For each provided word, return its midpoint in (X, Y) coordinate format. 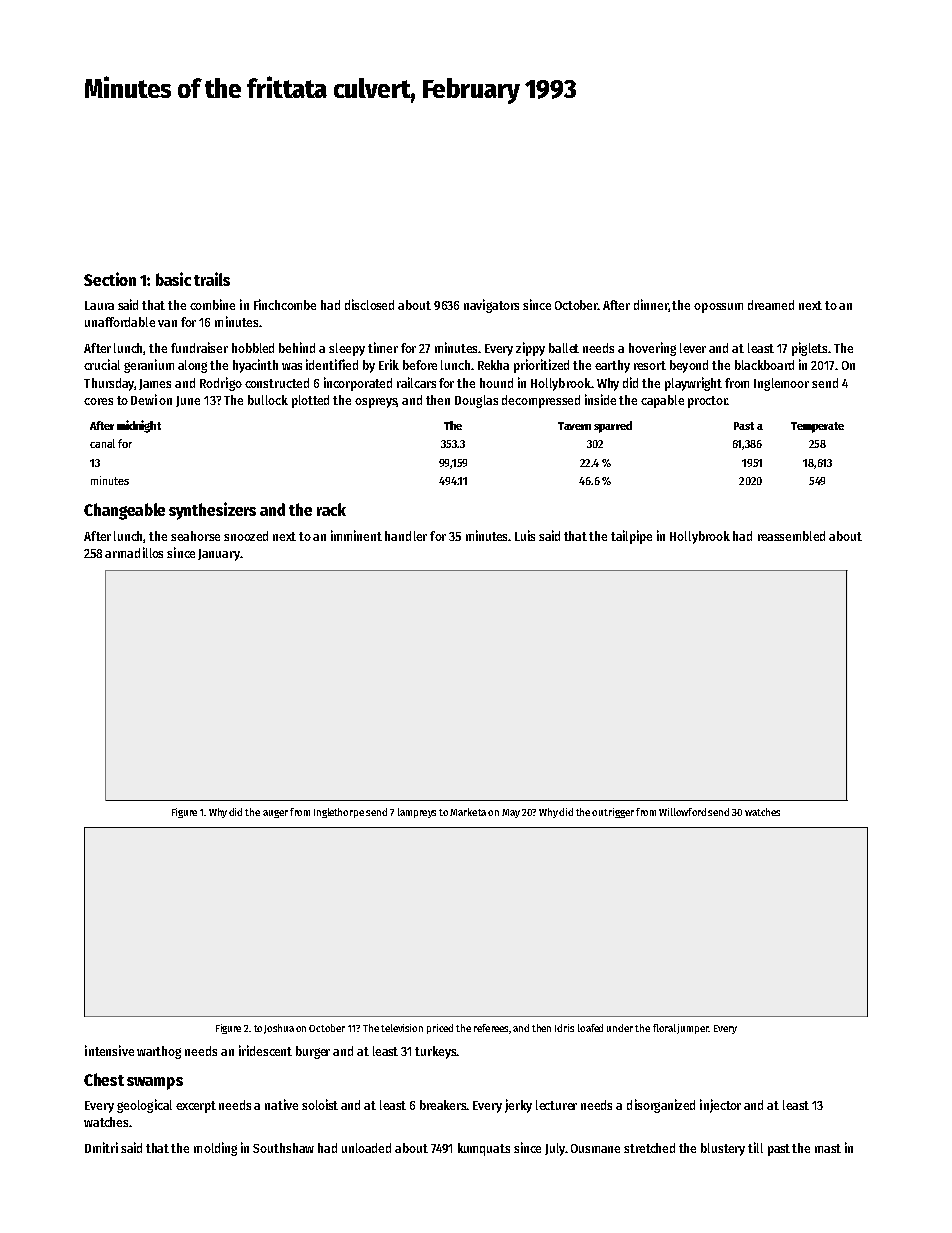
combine (212, 304)
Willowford (682, 812)
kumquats (484, 1149)
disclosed (369, 304)
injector (720, 1106)
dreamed (771, 305)
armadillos (134, 552)
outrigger (613, 813)
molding (215, 1149)
